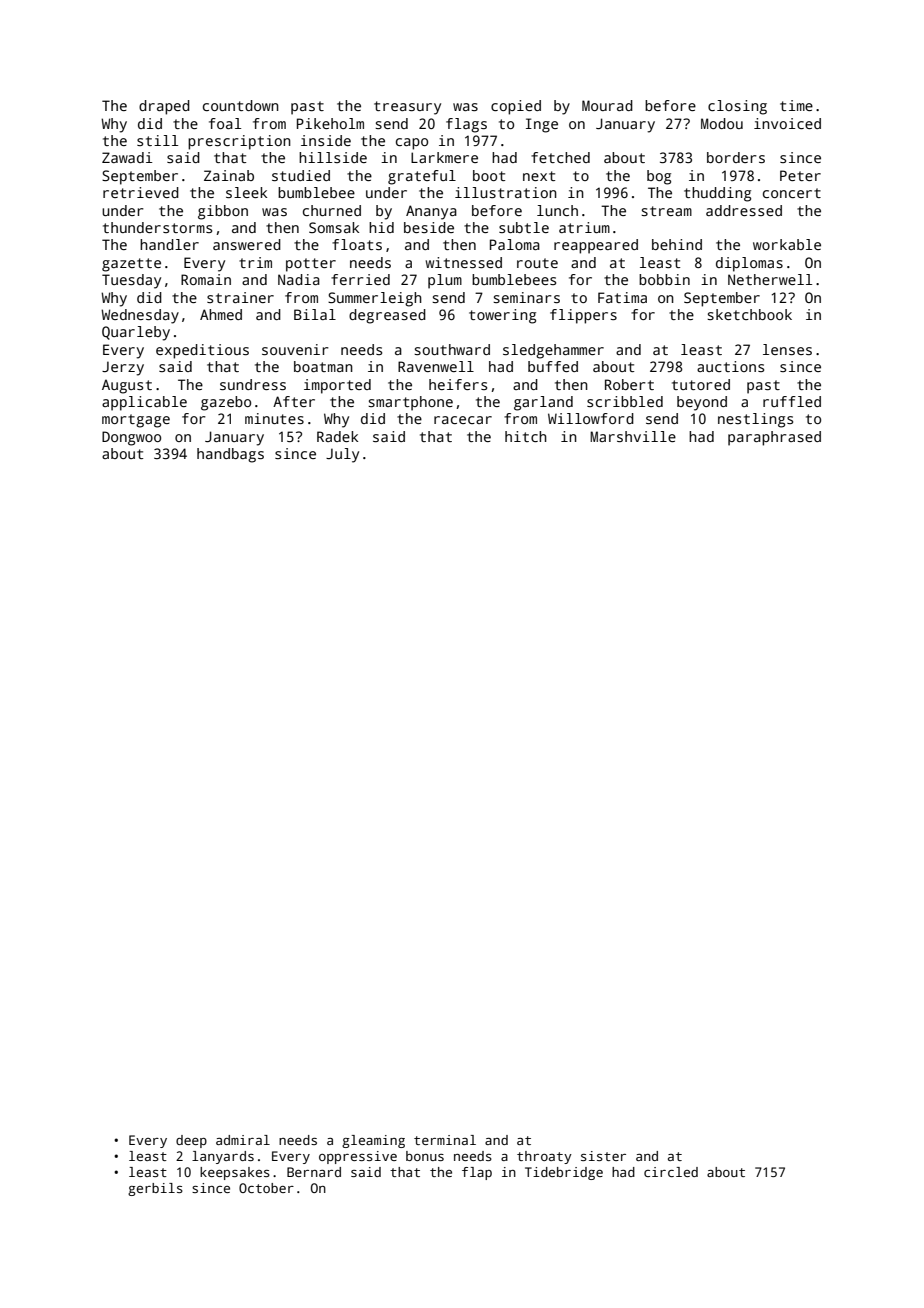 This screenshot has width=924, height=1308. What do you see at coordinates (607, 105) in the screenshot?
I see `Mourad` at bounding box center [607, 105].
